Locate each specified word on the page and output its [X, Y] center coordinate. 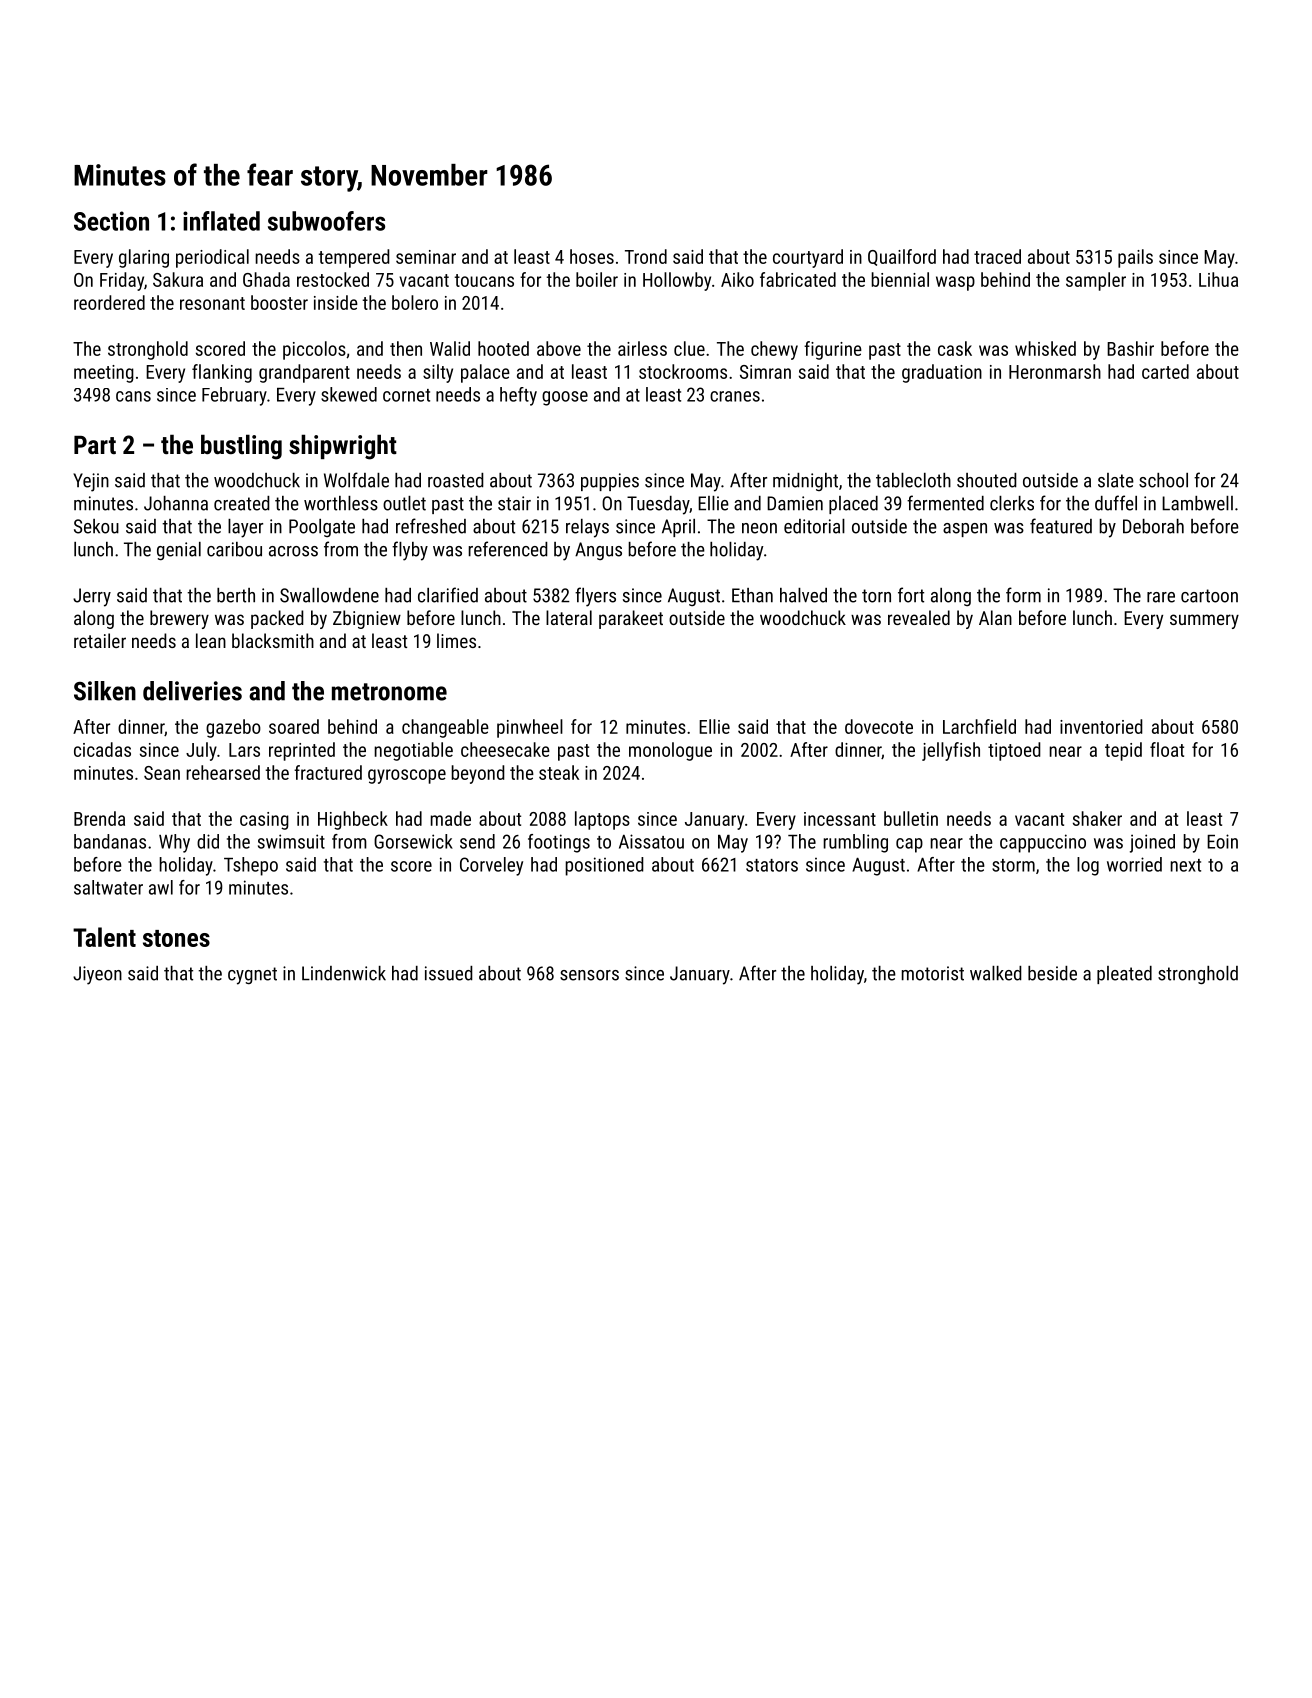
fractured [328, 772]
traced [997, 256]
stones [176, 938]
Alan [995, 617]
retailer [100, 640]
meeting [104, 374]
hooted [503, 348]
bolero [415, 302]
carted [1165, 371]
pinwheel [530, 728]
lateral [569, 617]
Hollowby [677, 281]
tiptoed [1014, 751]
